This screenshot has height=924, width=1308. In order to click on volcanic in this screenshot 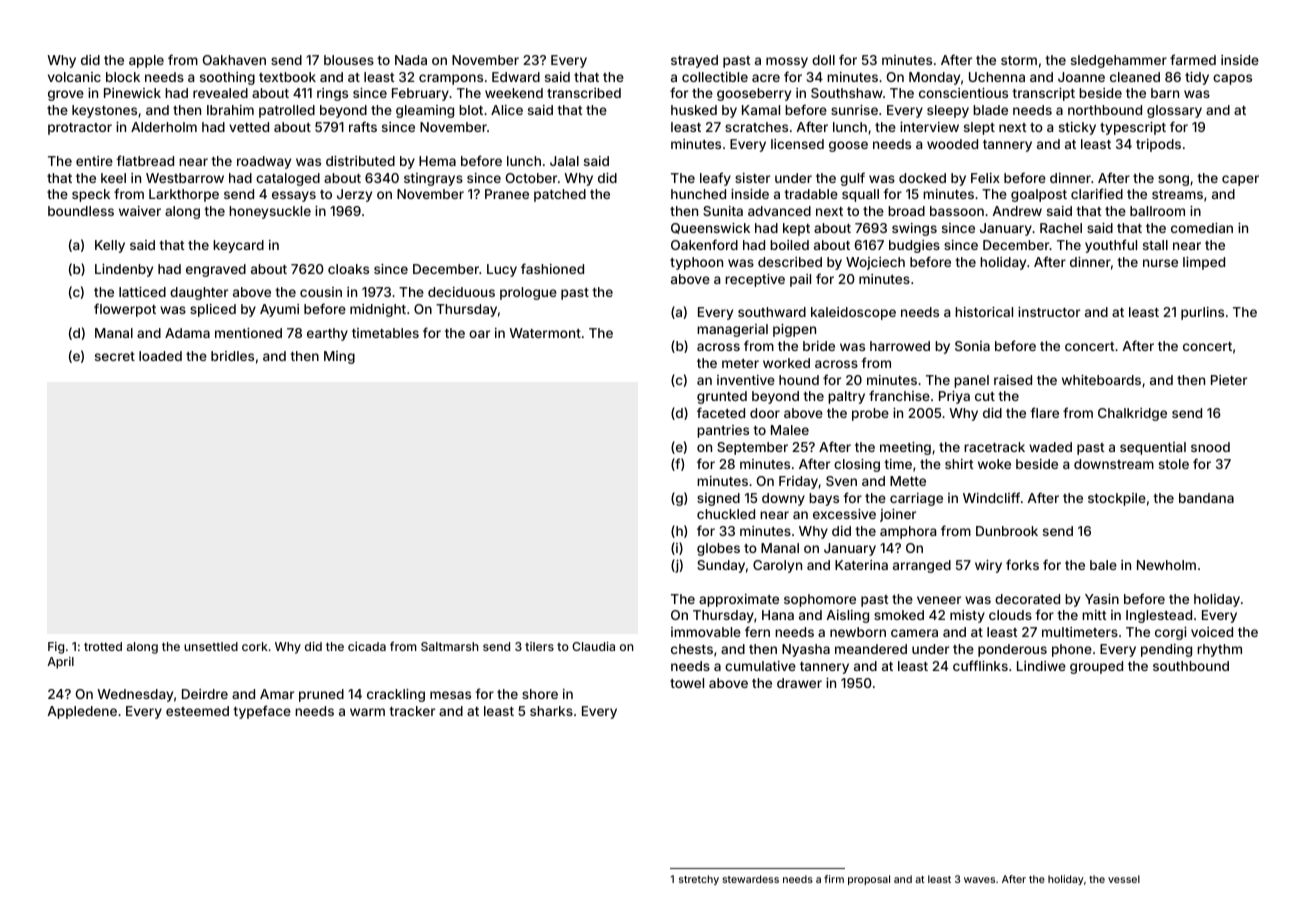, I will do `click(74, 77)`.
